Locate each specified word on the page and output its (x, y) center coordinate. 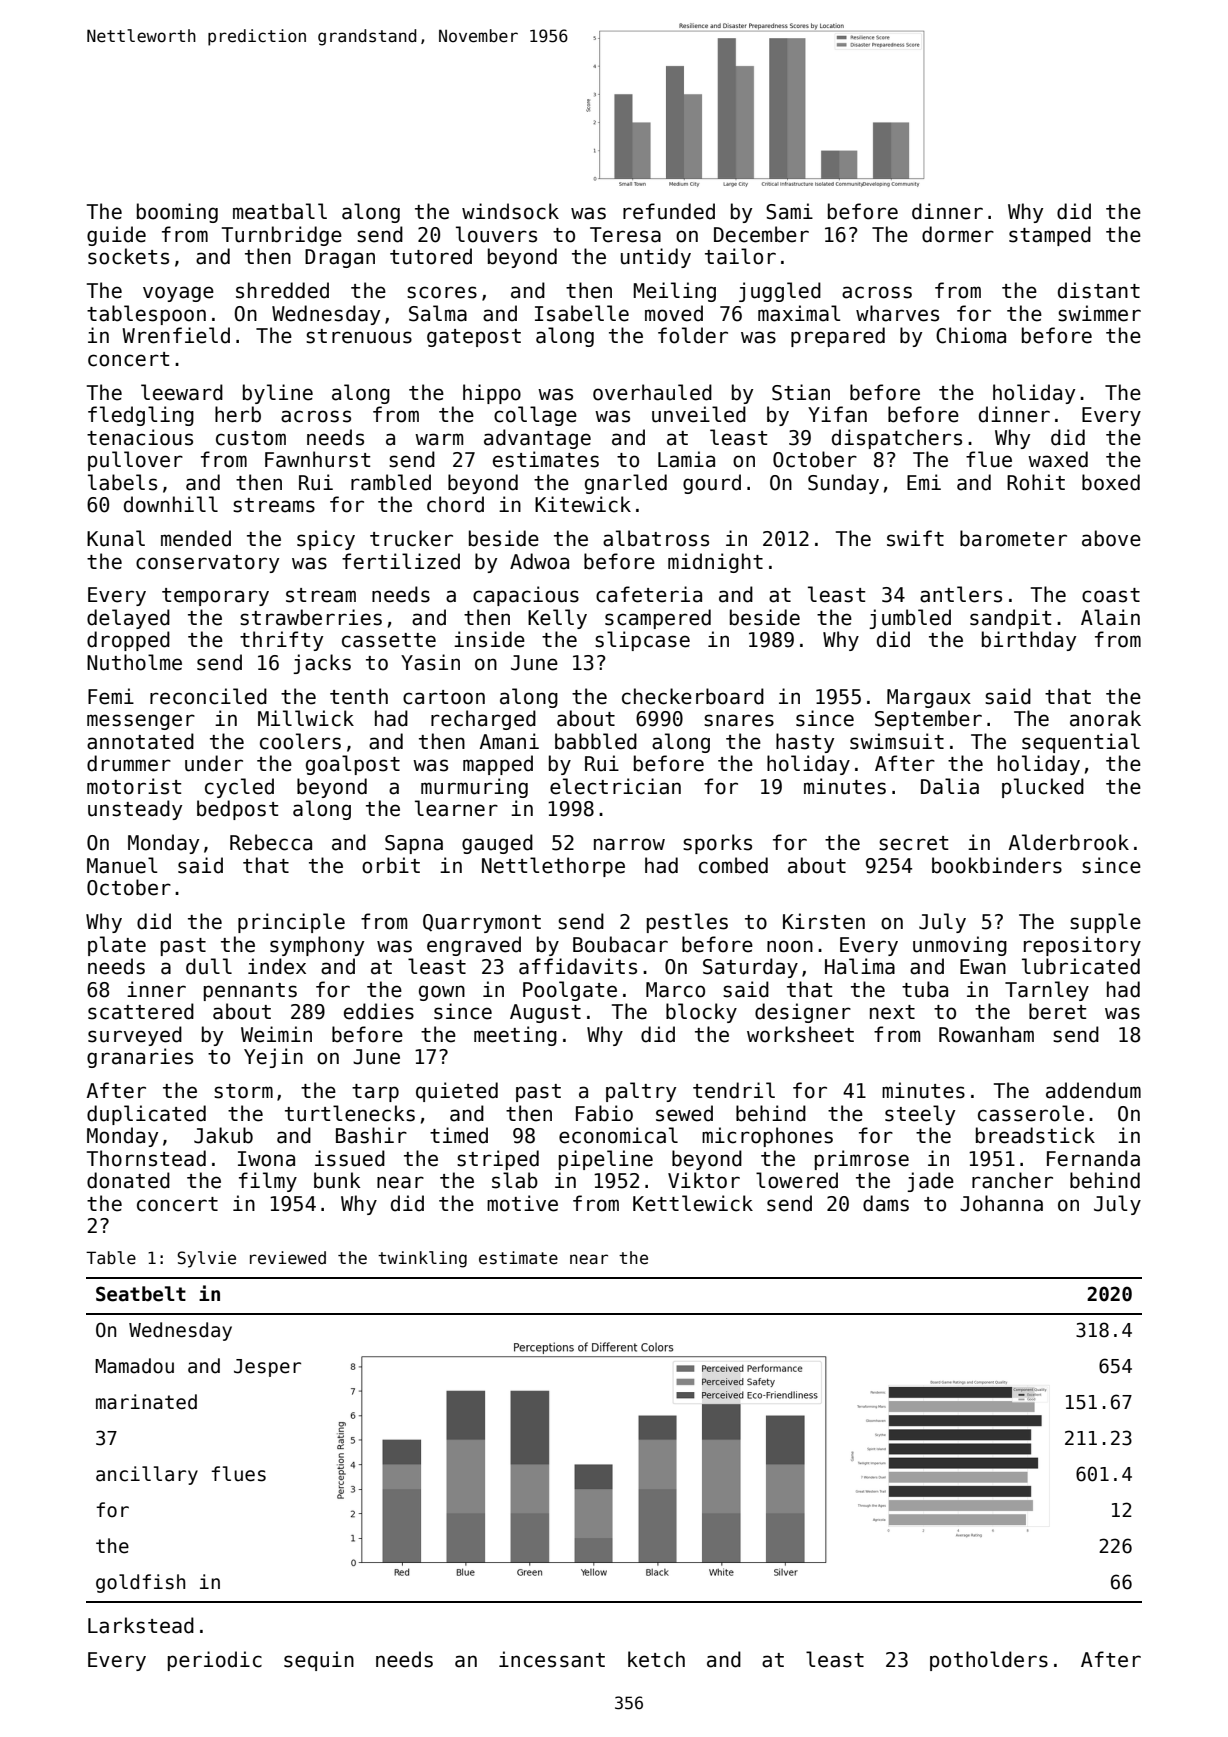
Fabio (604, 1113)
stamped (1050, 236)
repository (1082, 946)
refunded (669, 211)
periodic (215, 1661)
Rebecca (271, 842)
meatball (280, 211)
